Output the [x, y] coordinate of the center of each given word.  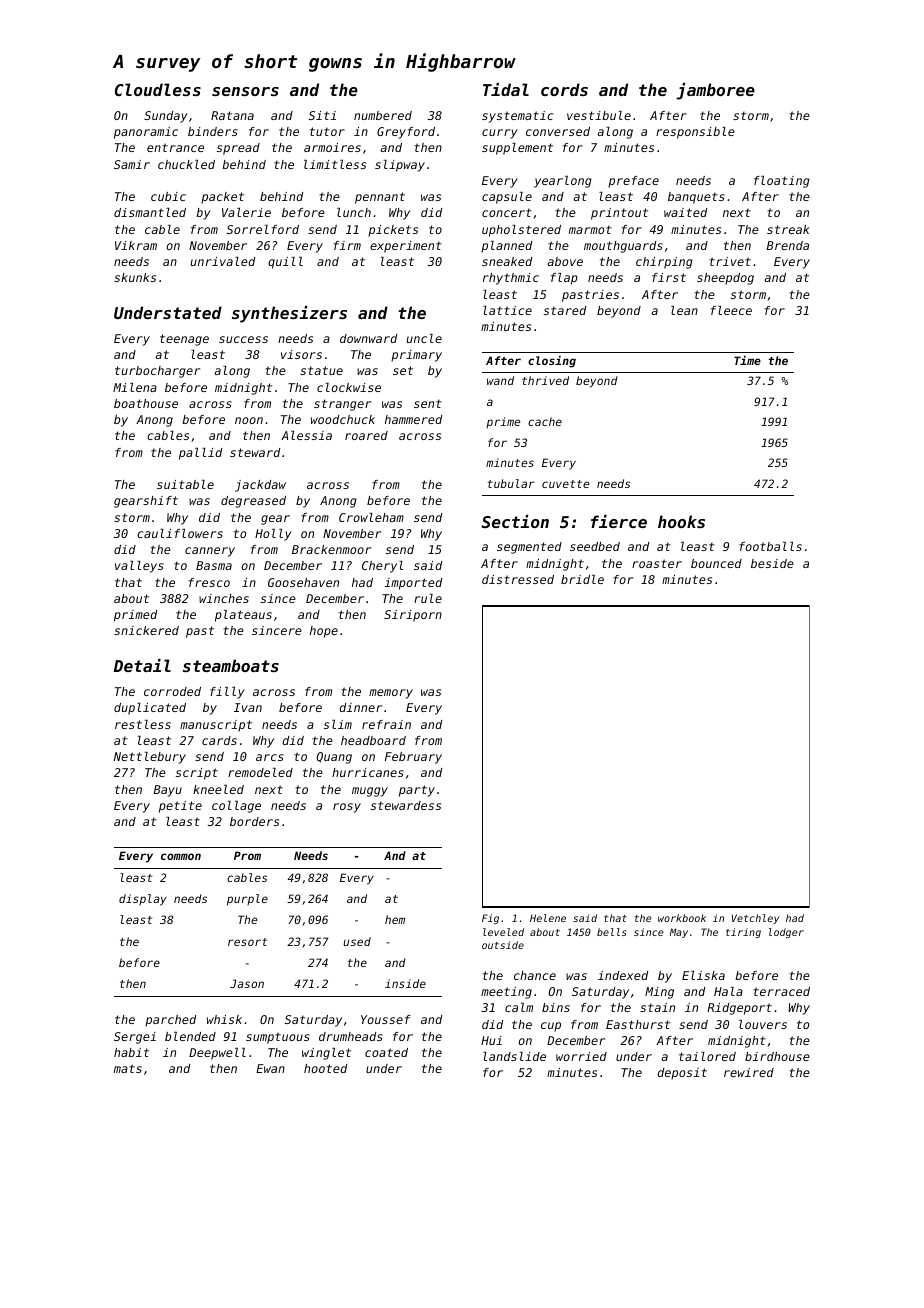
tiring [743, 933]
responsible [695, 133]
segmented [529, 548]
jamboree [715, 91]
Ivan [248, 707]
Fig [490, 919]
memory [391, 694]
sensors [245, 91]
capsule [507, 198]
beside [772, 563]
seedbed [595, 546]
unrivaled [223, 261]
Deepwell [217, 1054]
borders [254, 821]
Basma [214, 565]
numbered [383, 115]
